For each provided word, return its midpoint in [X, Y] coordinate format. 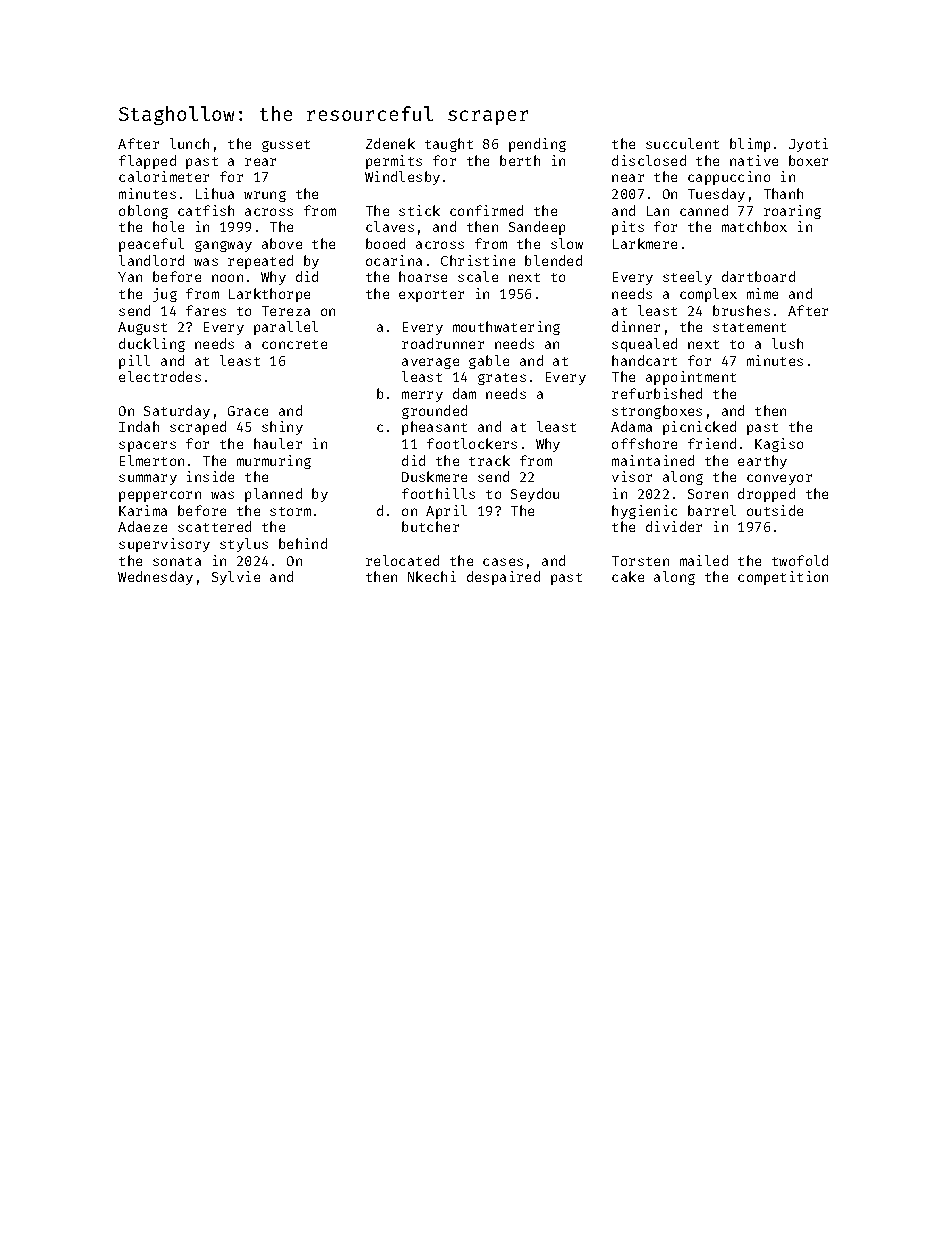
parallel [286, 328]
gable [489, 362]
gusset [286, 146]
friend [712, 443]
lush [787, 343]
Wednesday [155, 578]
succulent [682, 143]
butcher [430, 526]
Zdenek [390, 143]
